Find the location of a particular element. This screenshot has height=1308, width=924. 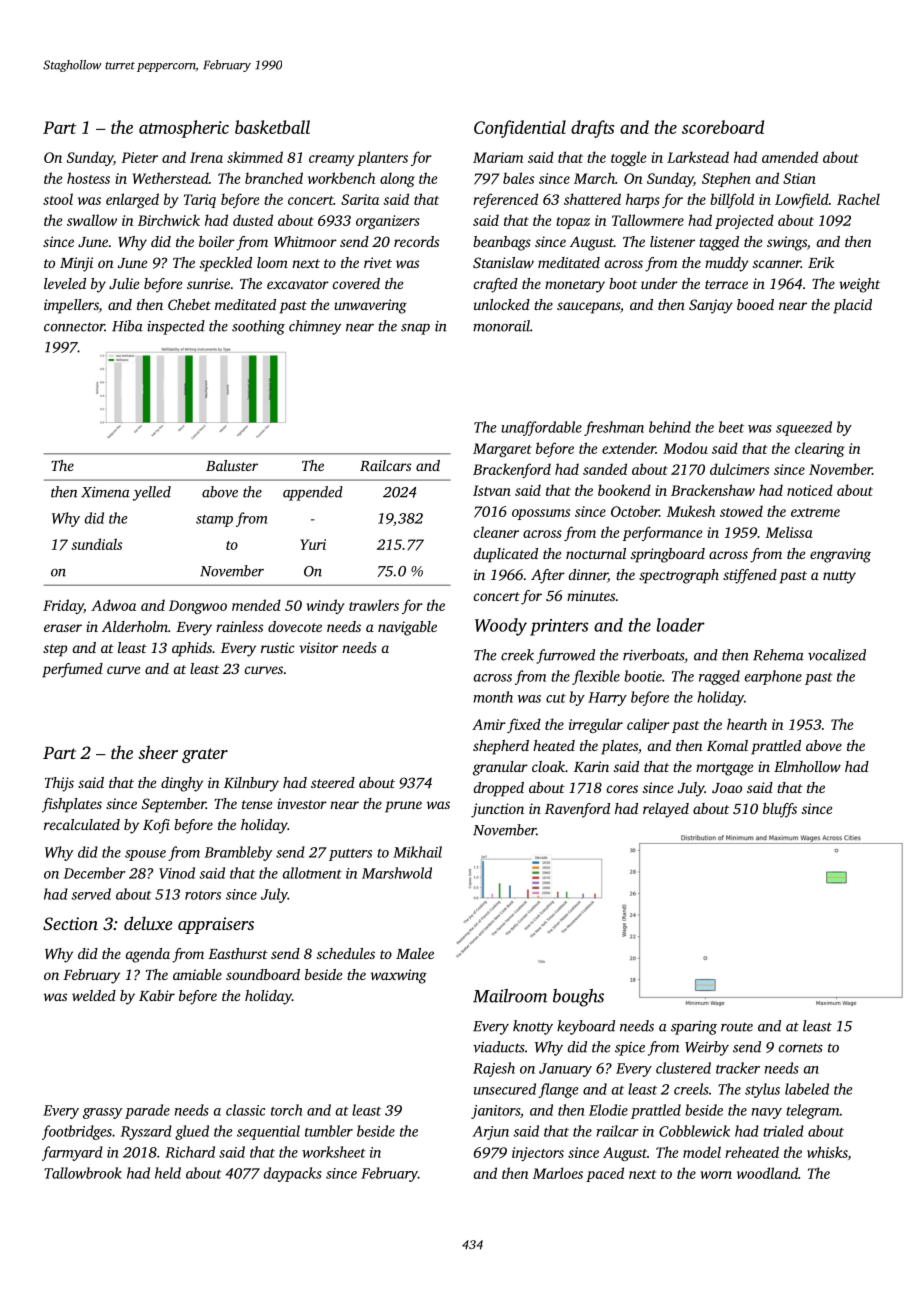

Ximena is located at coordinates (105, 492).
